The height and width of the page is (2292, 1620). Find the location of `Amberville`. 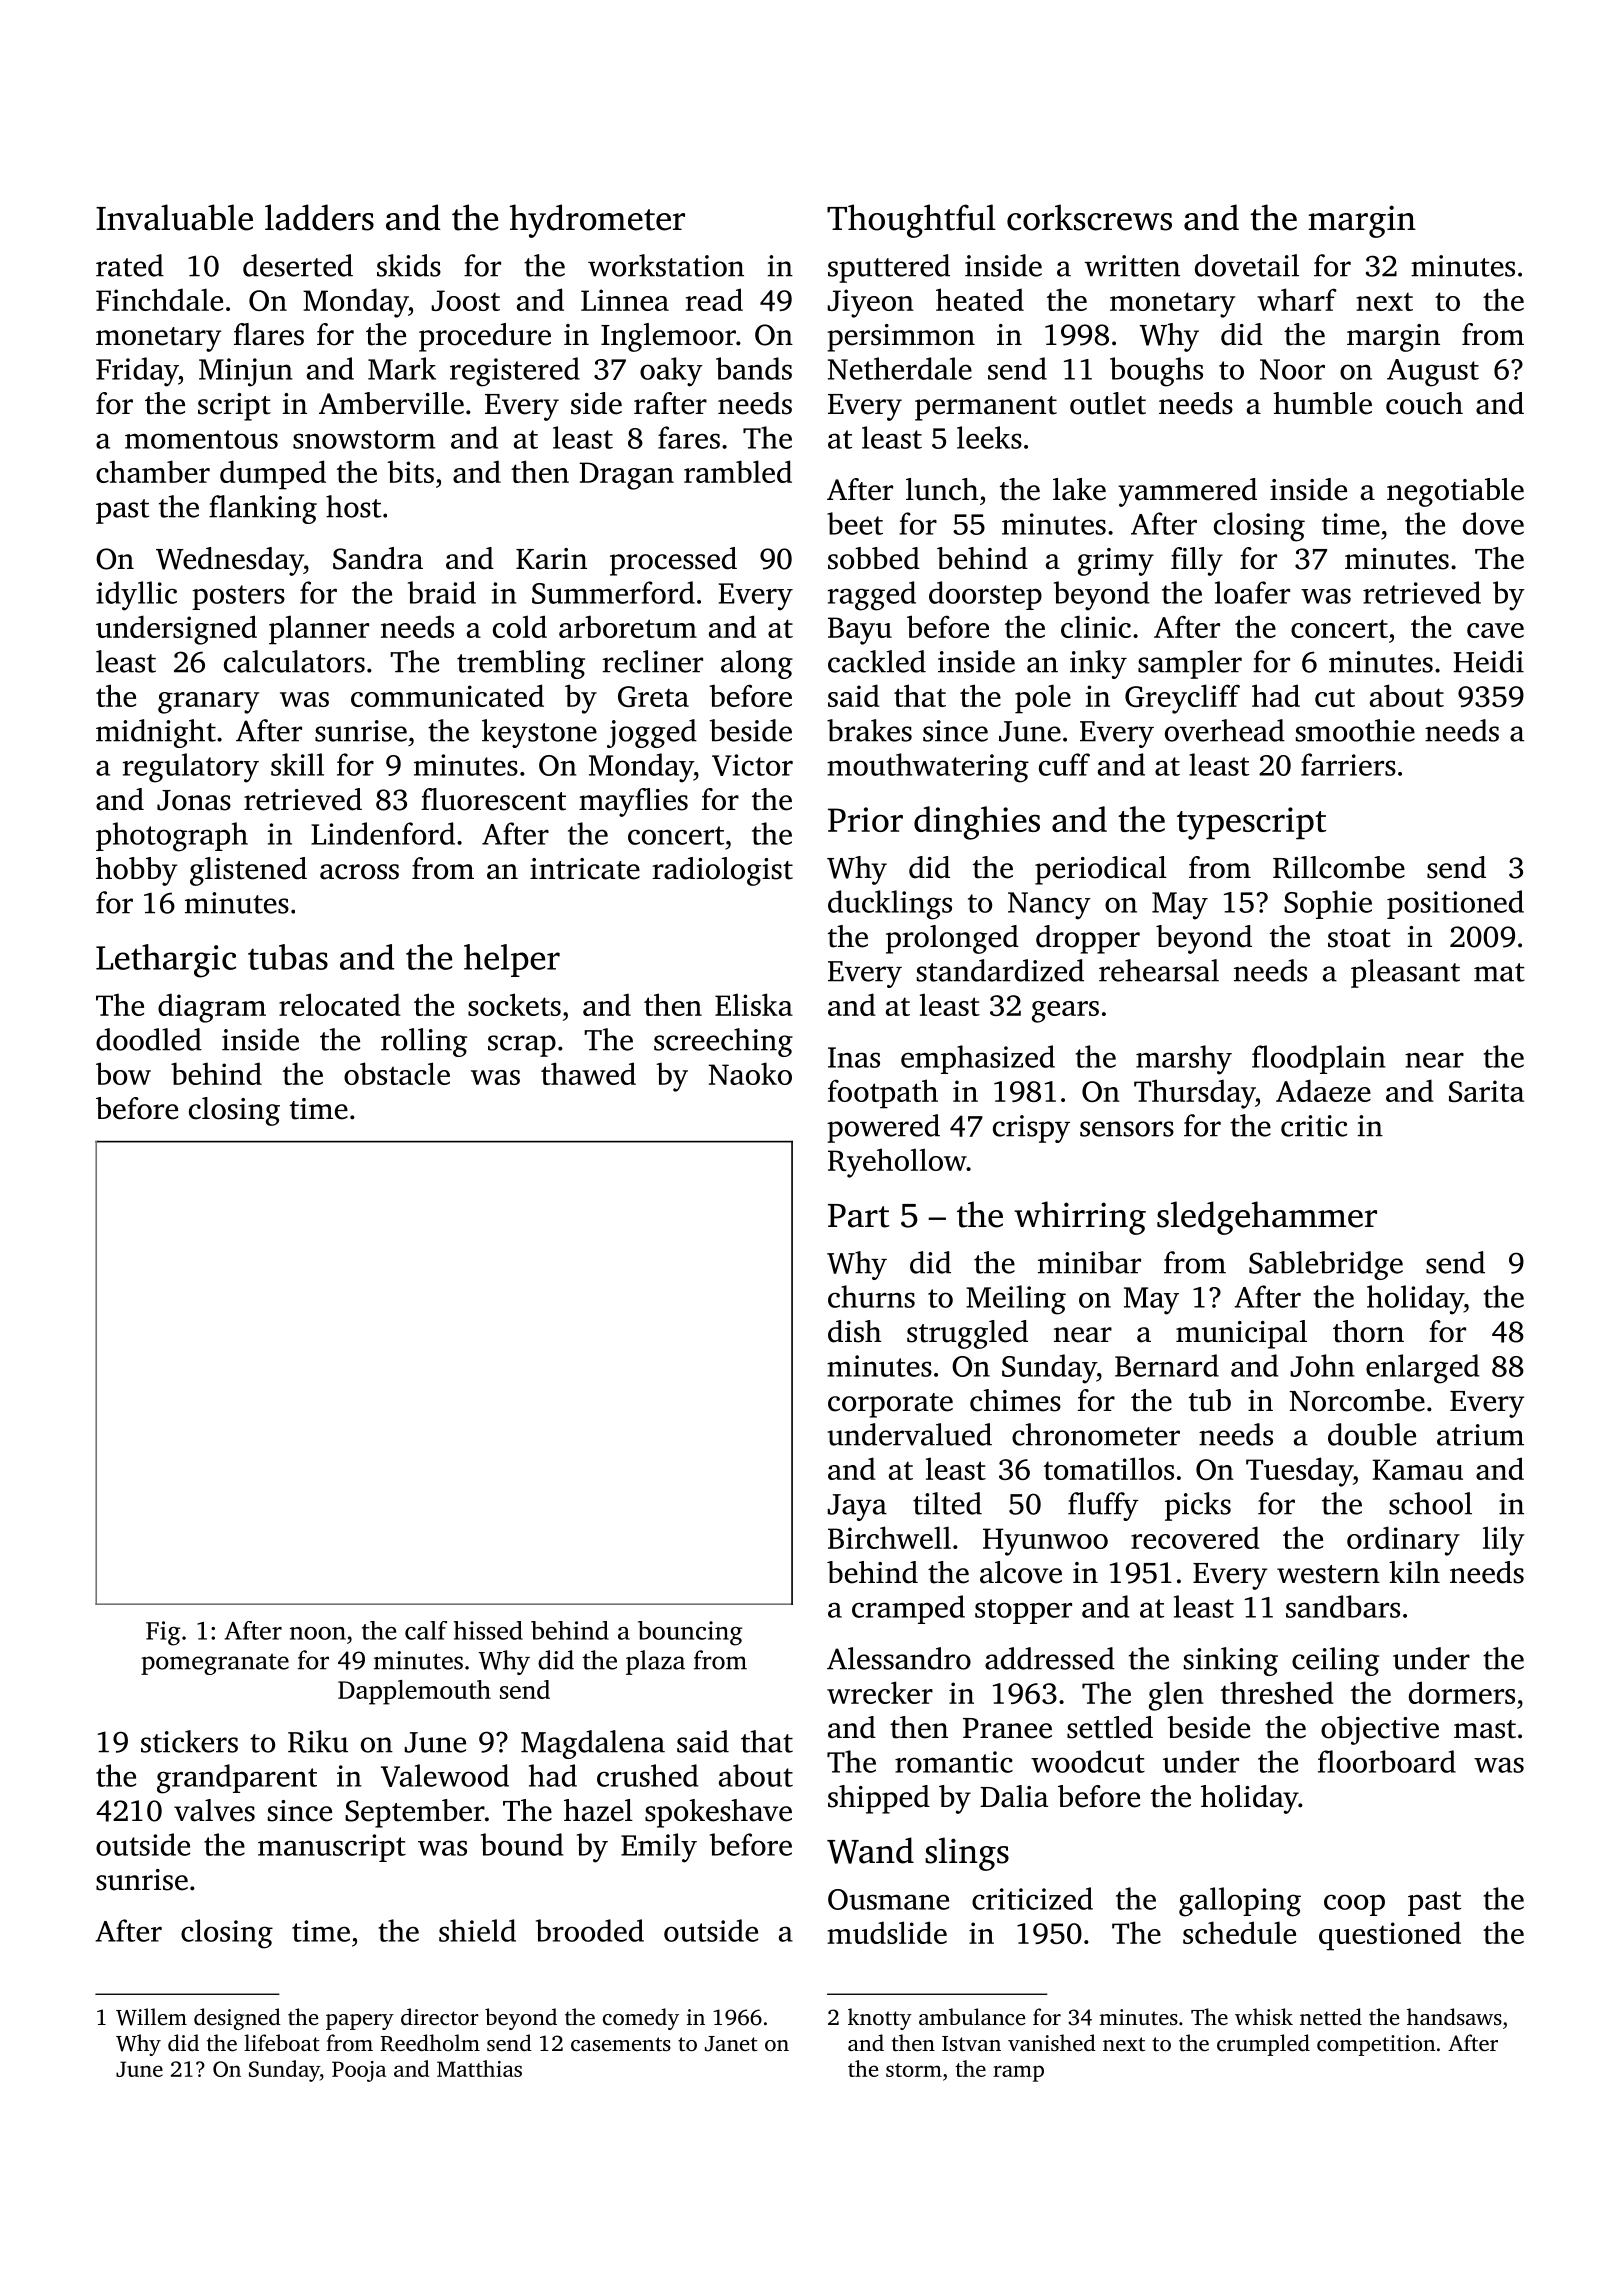

Amberville is located at coordinates (391, 403).
